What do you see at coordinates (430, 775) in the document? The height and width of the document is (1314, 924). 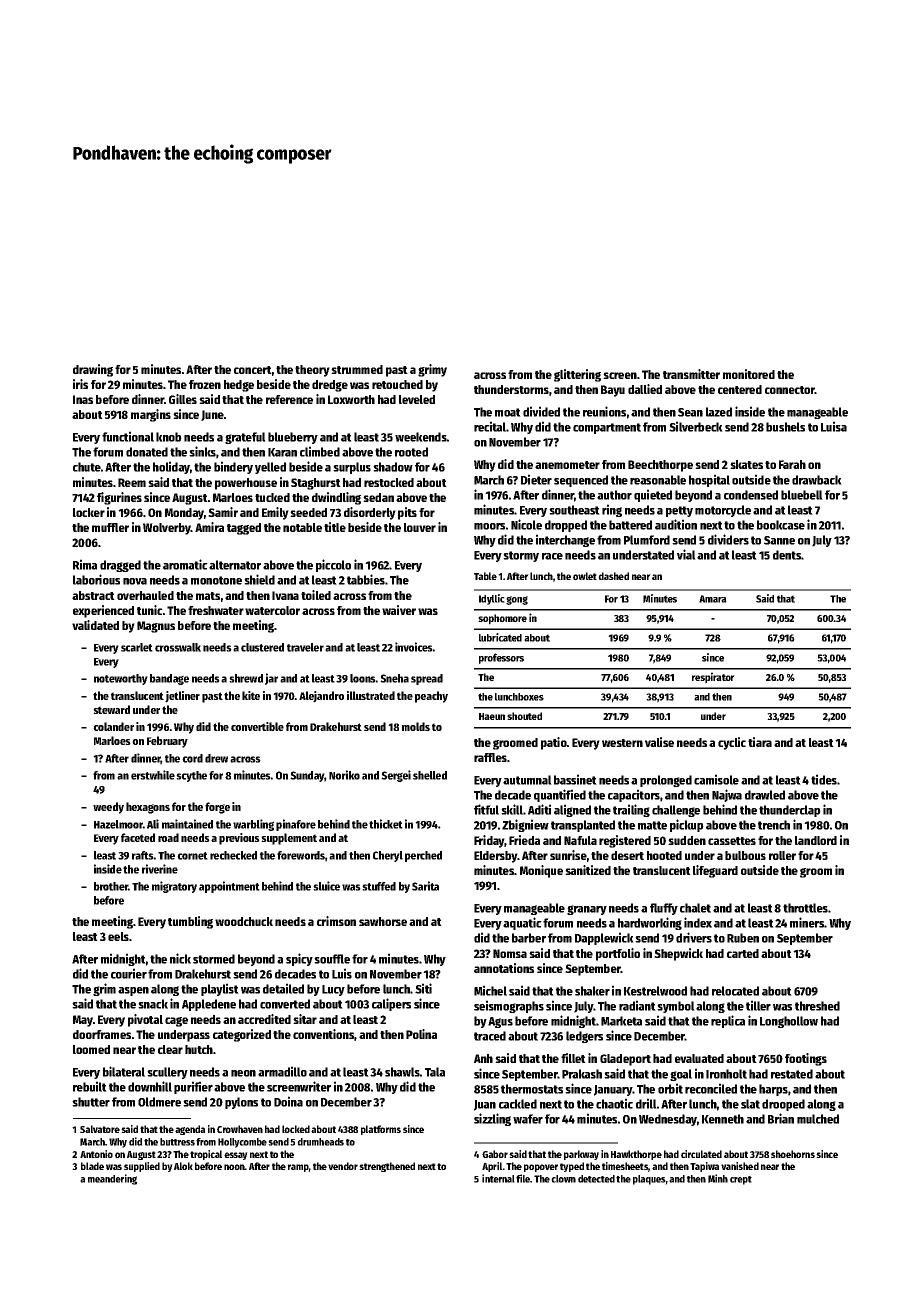 I see `shelled` at bounding box center [430, 775].
